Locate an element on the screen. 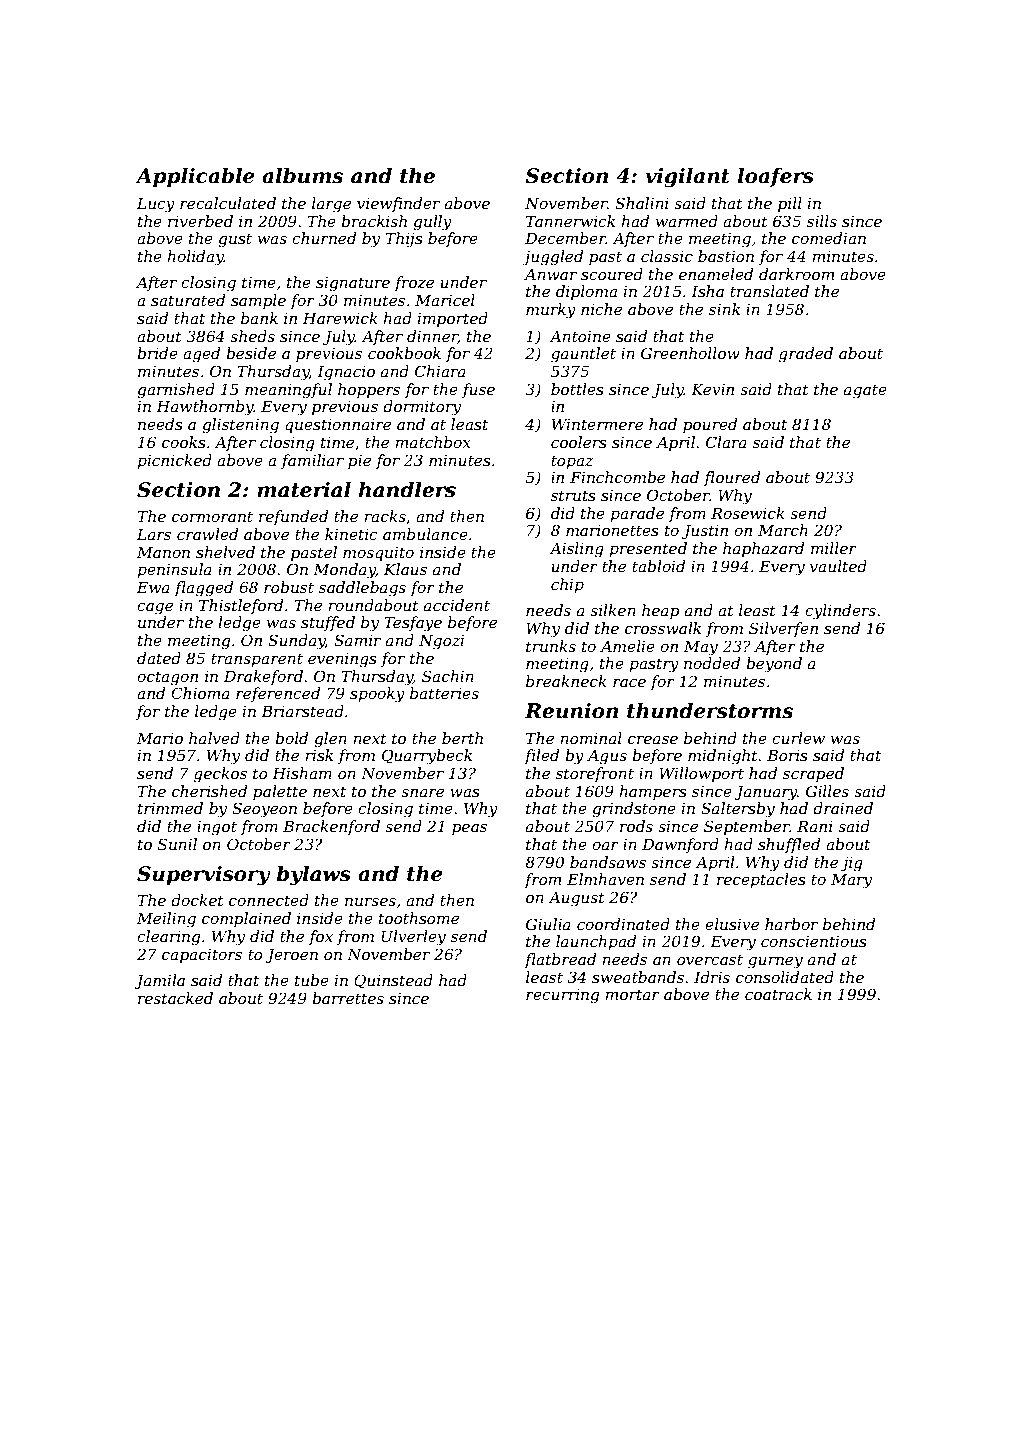 The image size is (1025, 1455). matchbox is located at coordinates (433, 442).
